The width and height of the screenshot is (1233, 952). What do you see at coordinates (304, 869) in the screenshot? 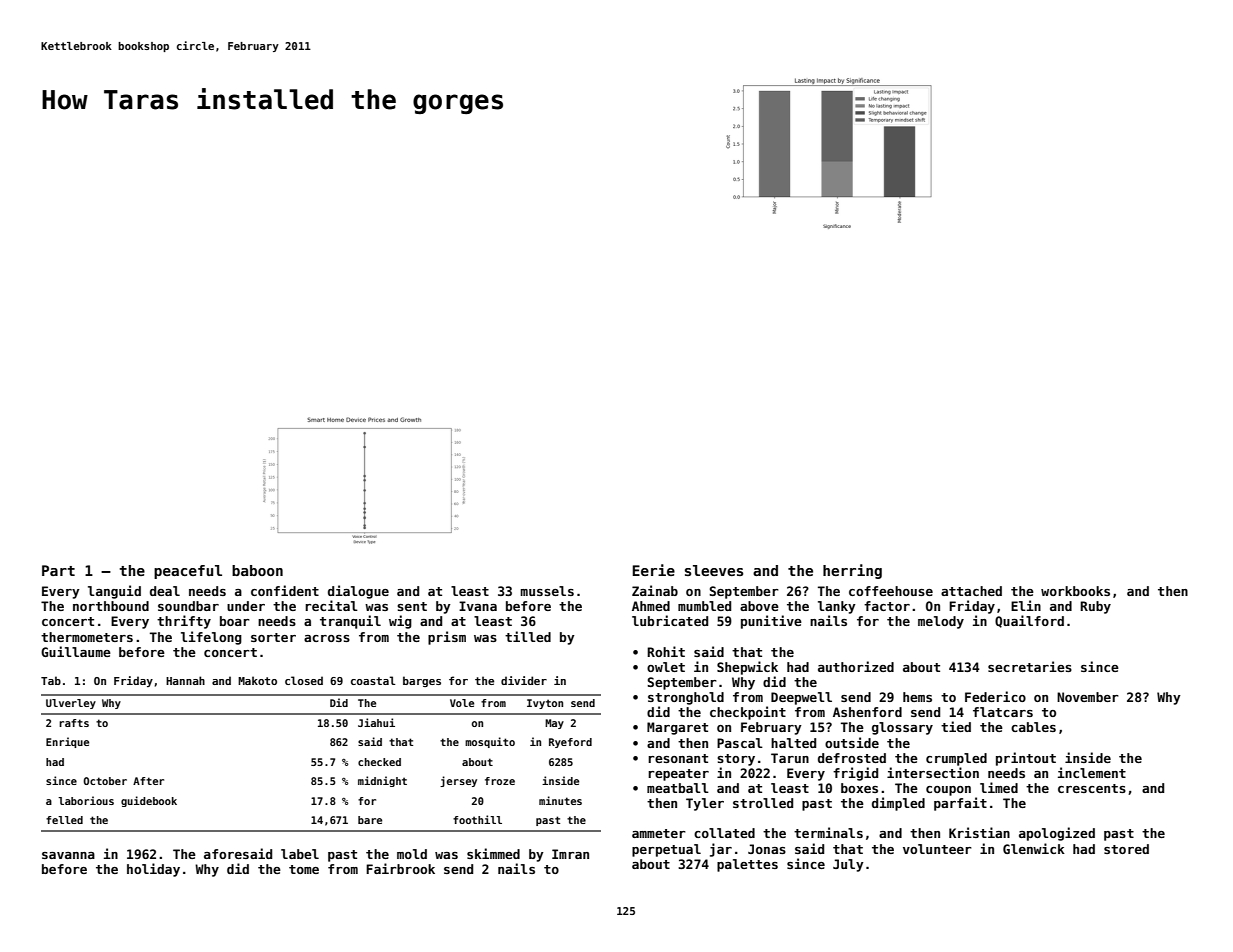
I see `tome` at bounding box center [304, 869].
